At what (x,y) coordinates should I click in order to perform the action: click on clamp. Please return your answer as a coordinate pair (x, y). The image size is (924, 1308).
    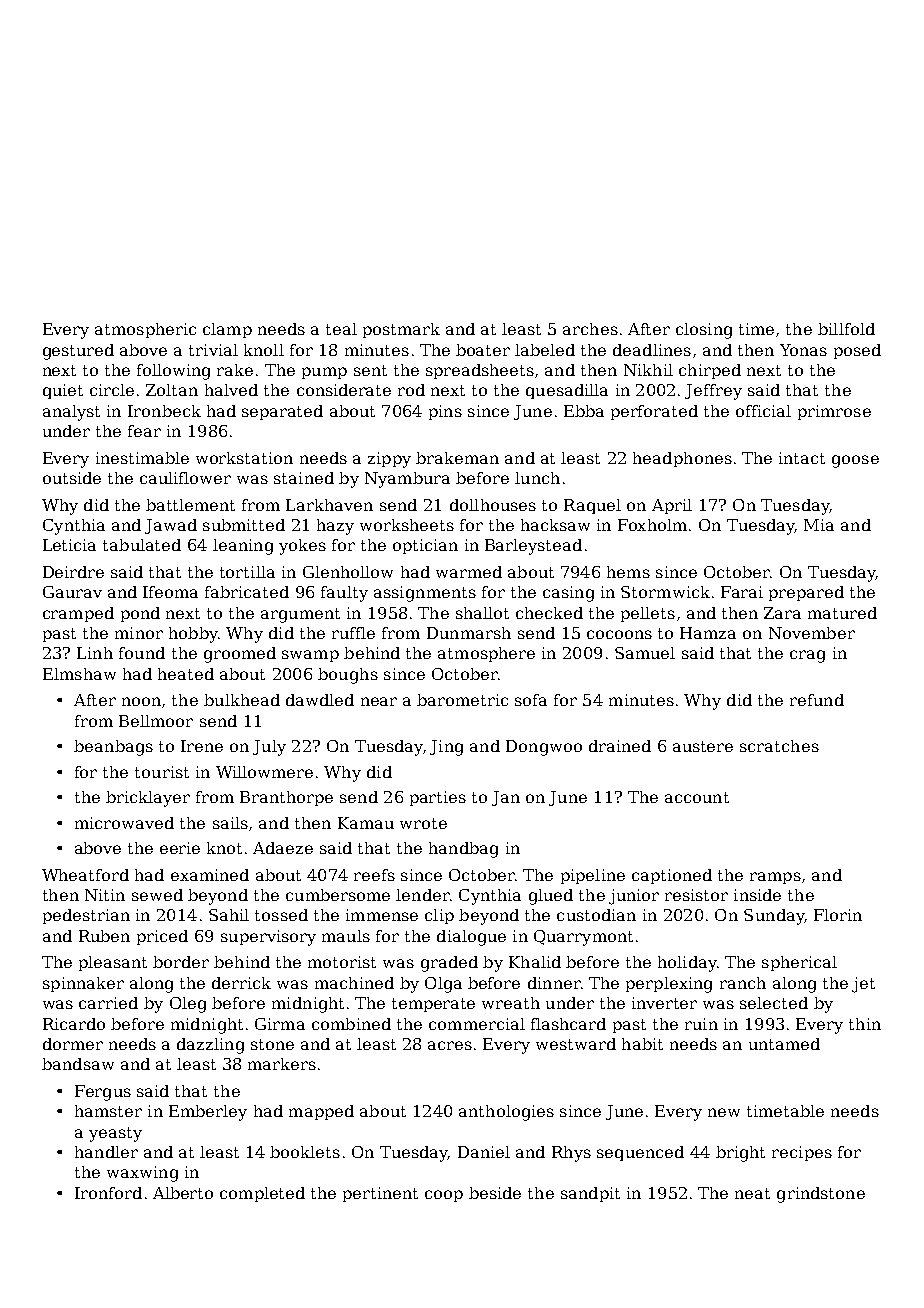
    Looking at the image, I should click on (227, 330).
